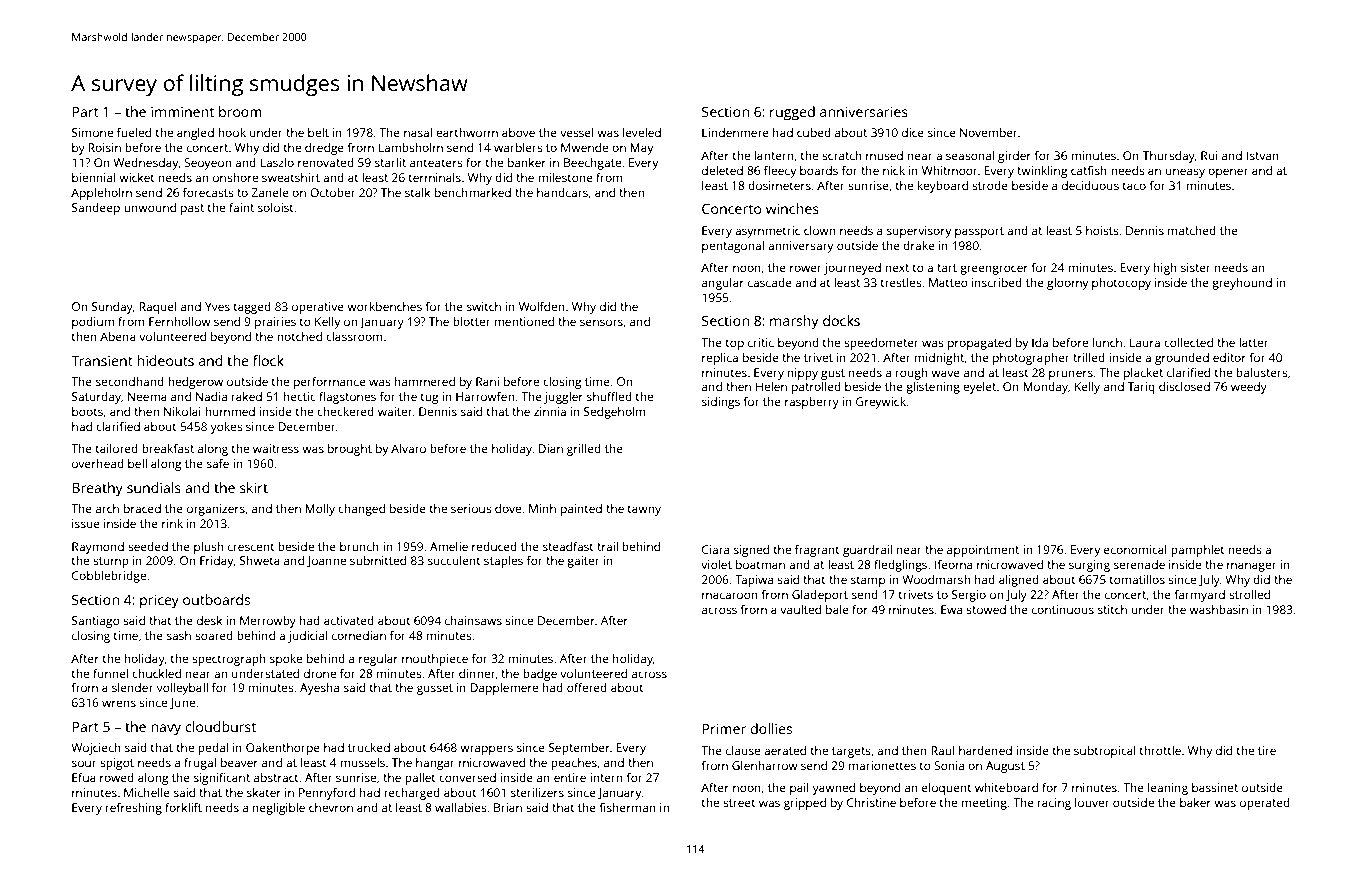  What do you see at coordinates (235, 177) in the screenshot?
I see `onshore` at bounding box center [235, 177].
